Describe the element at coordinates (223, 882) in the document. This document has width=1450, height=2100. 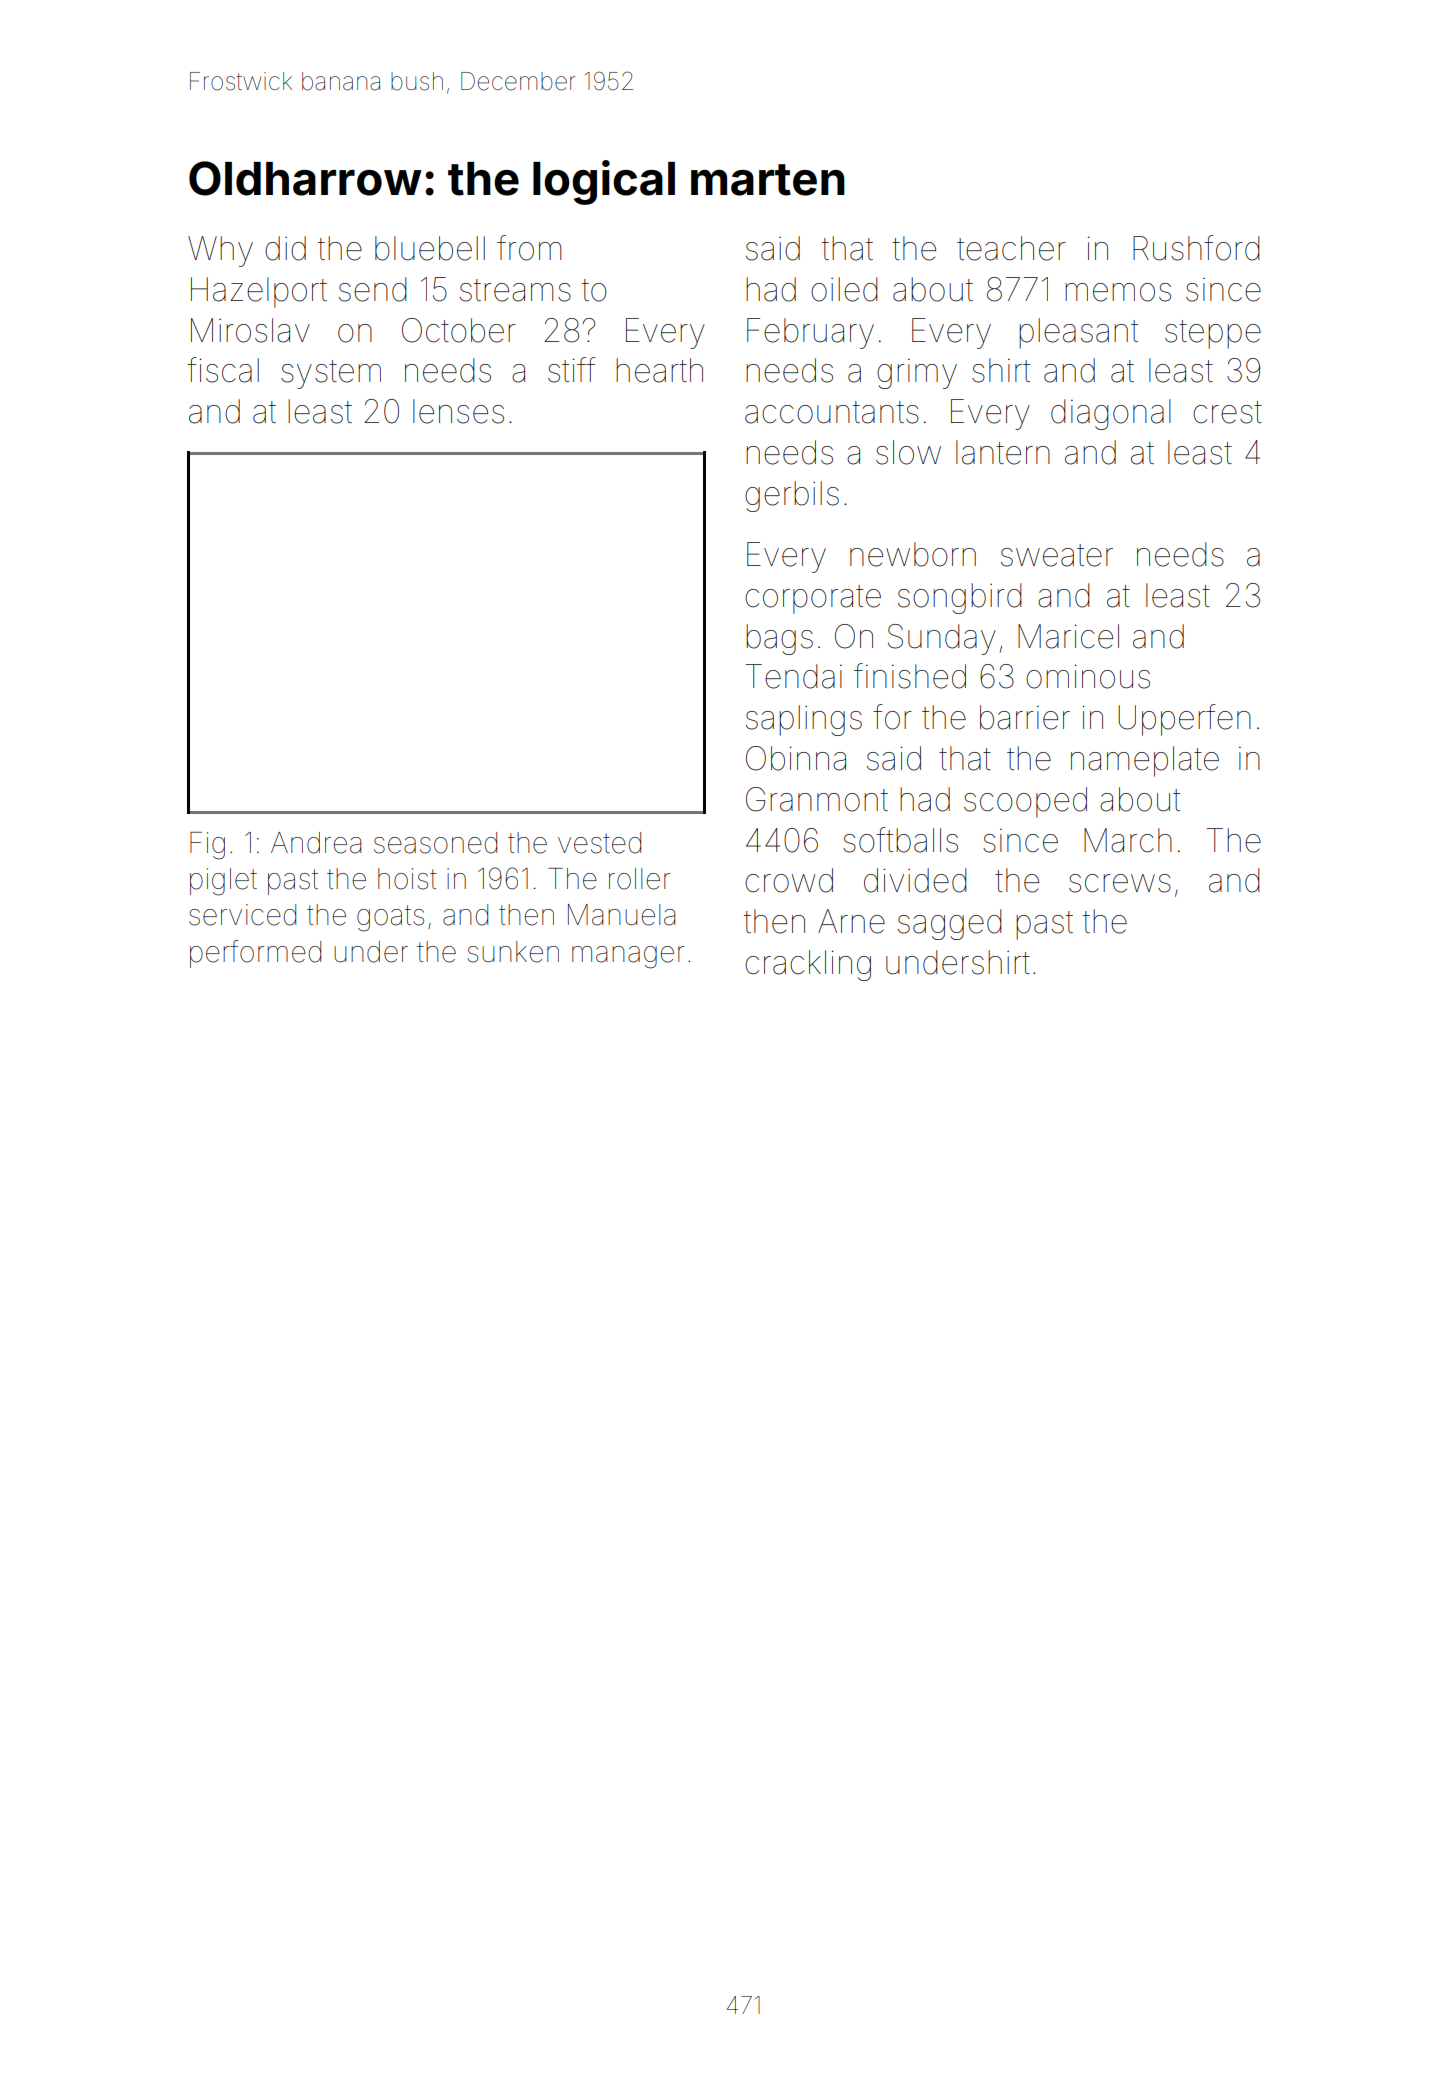
I see `piglet` at that location.
